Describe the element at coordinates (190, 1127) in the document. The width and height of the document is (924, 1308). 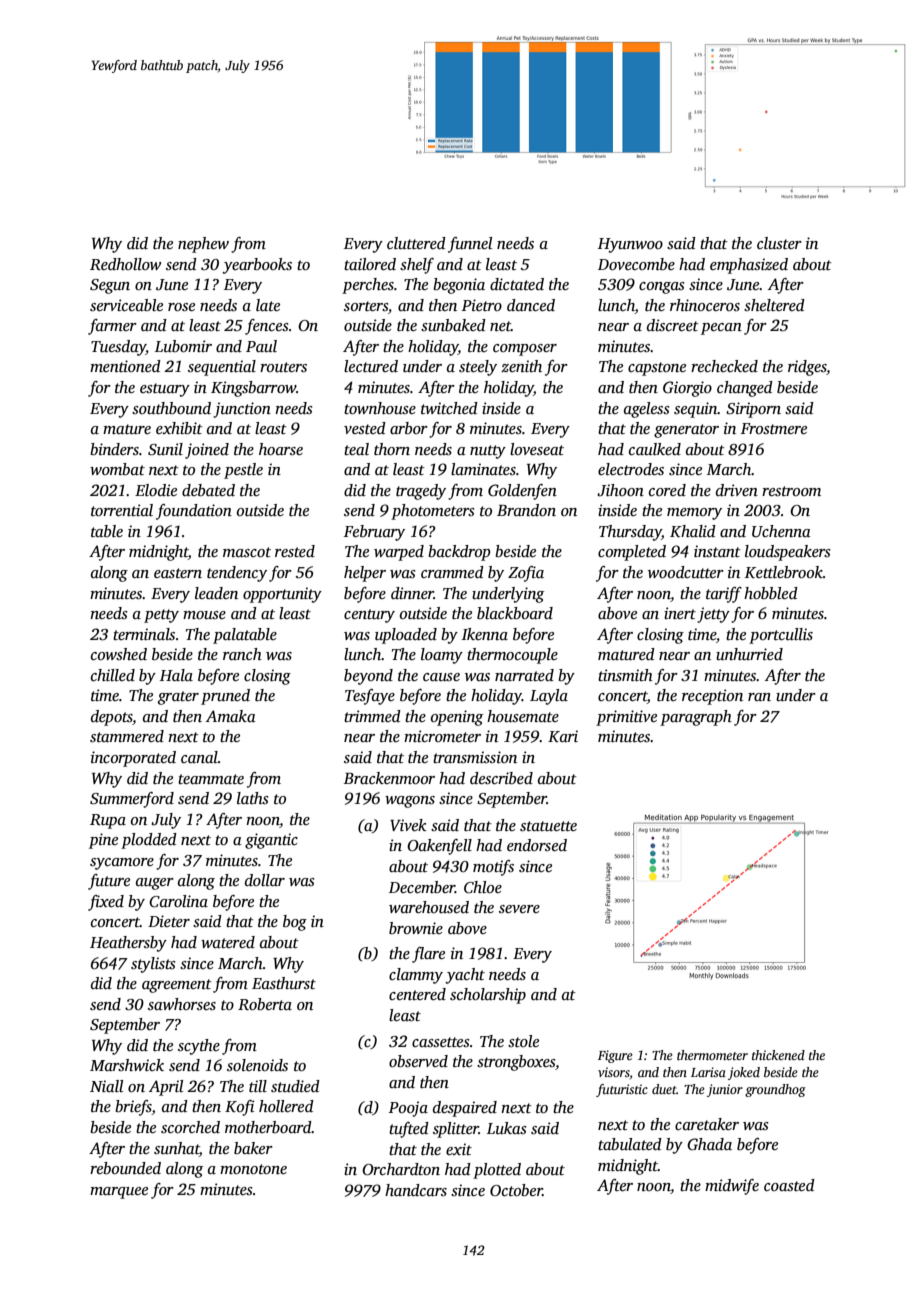
I see `scorched` at that location.
